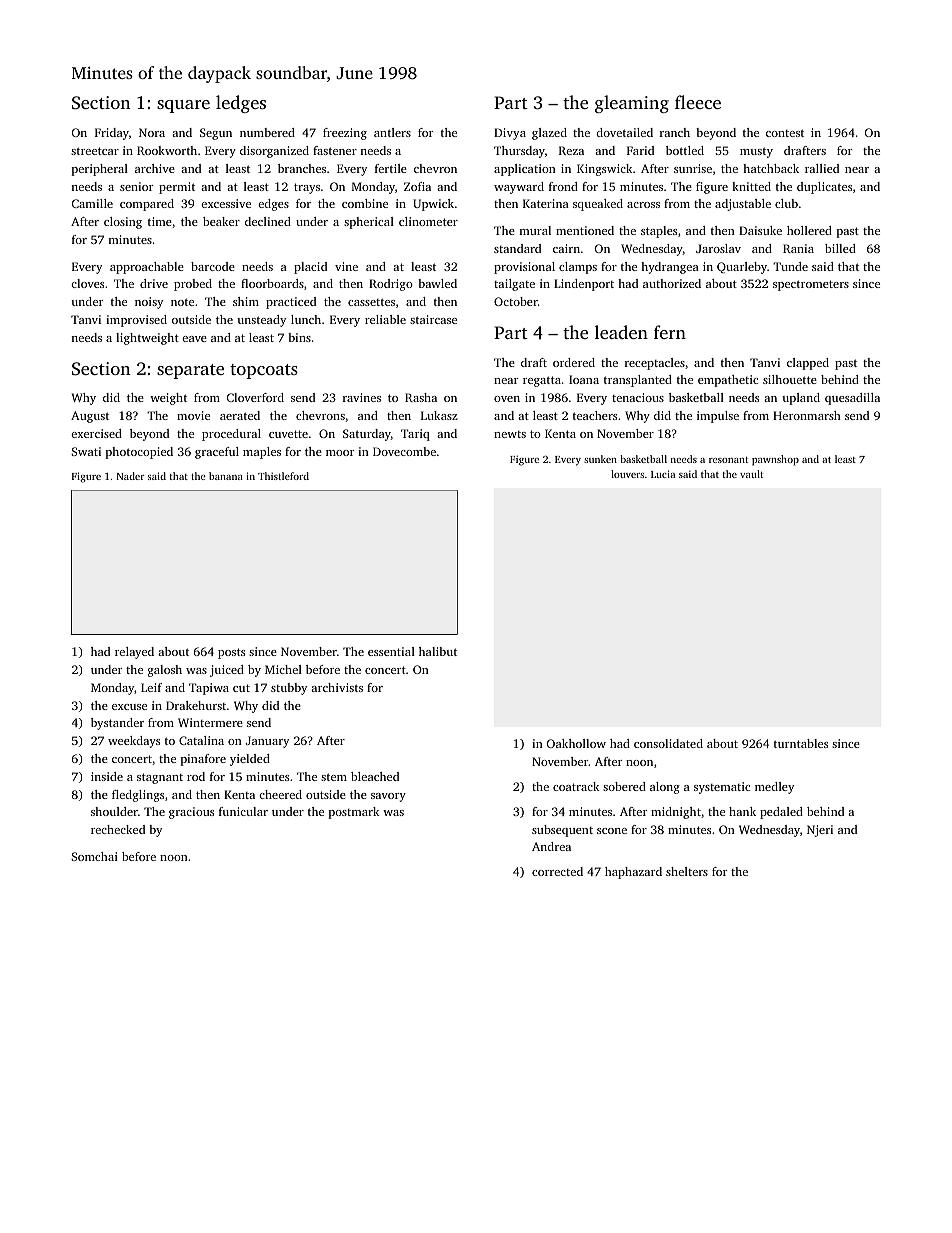 Image resolution: width=952 pixels, height=1233 pixels. Describe the element at coordinates (240, 415) in the document. I see `aerated` at that location.
